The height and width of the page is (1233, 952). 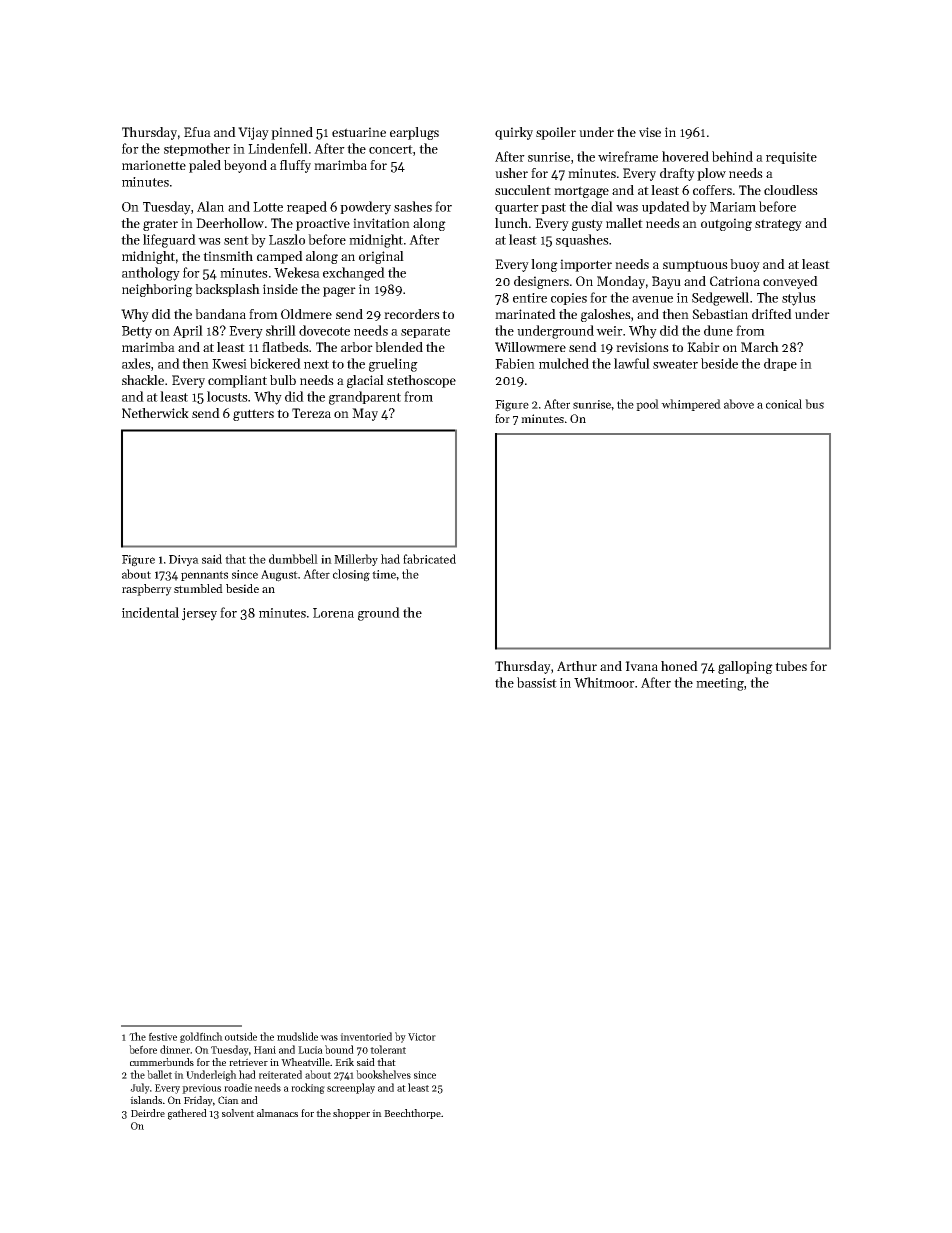 What do you see at coordinates (188, 331) in the page?
I see `April` at bounding box center [188, 331].
